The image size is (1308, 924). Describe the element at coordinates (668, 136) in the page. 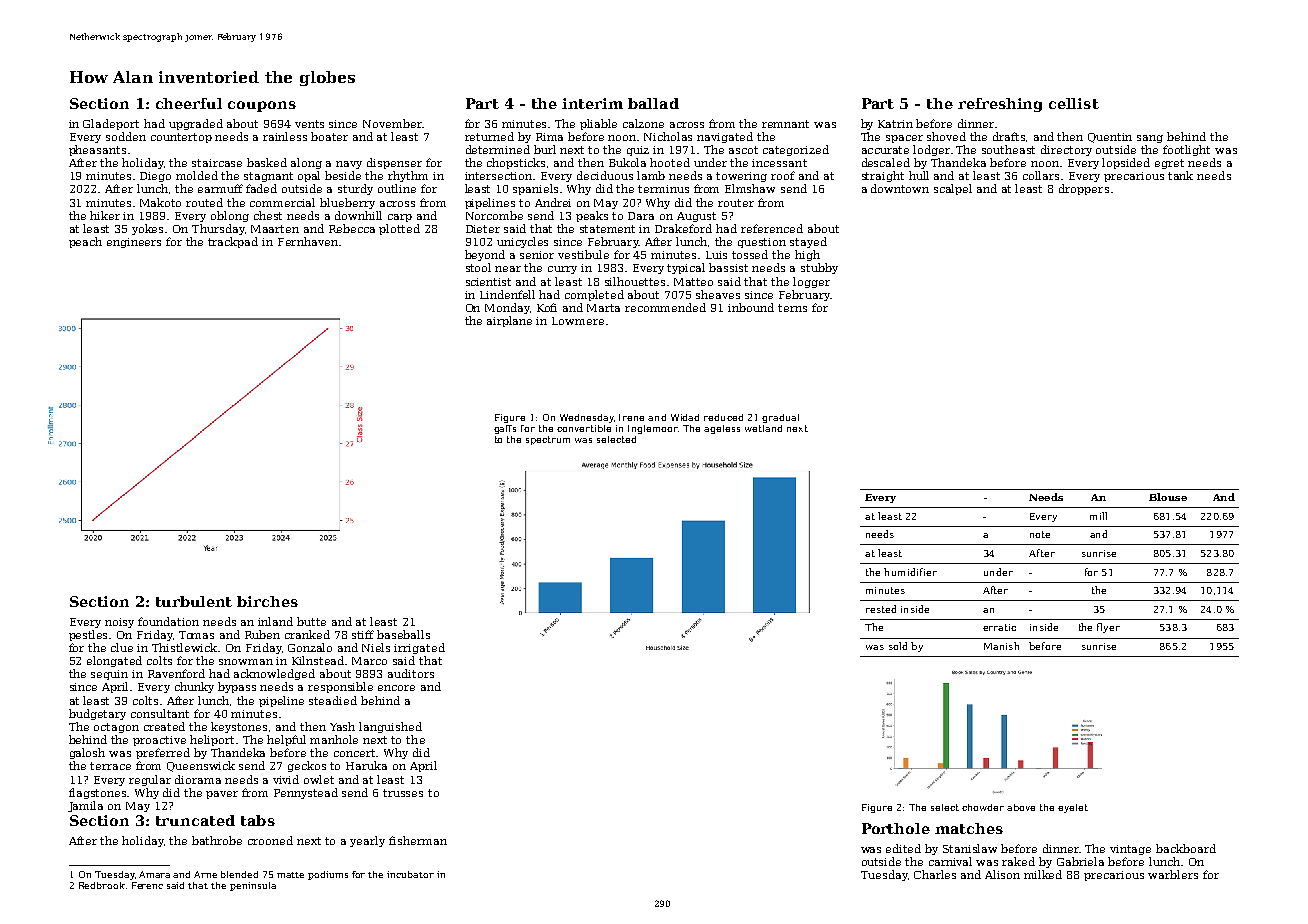

I see `Nicholas` at that location.
